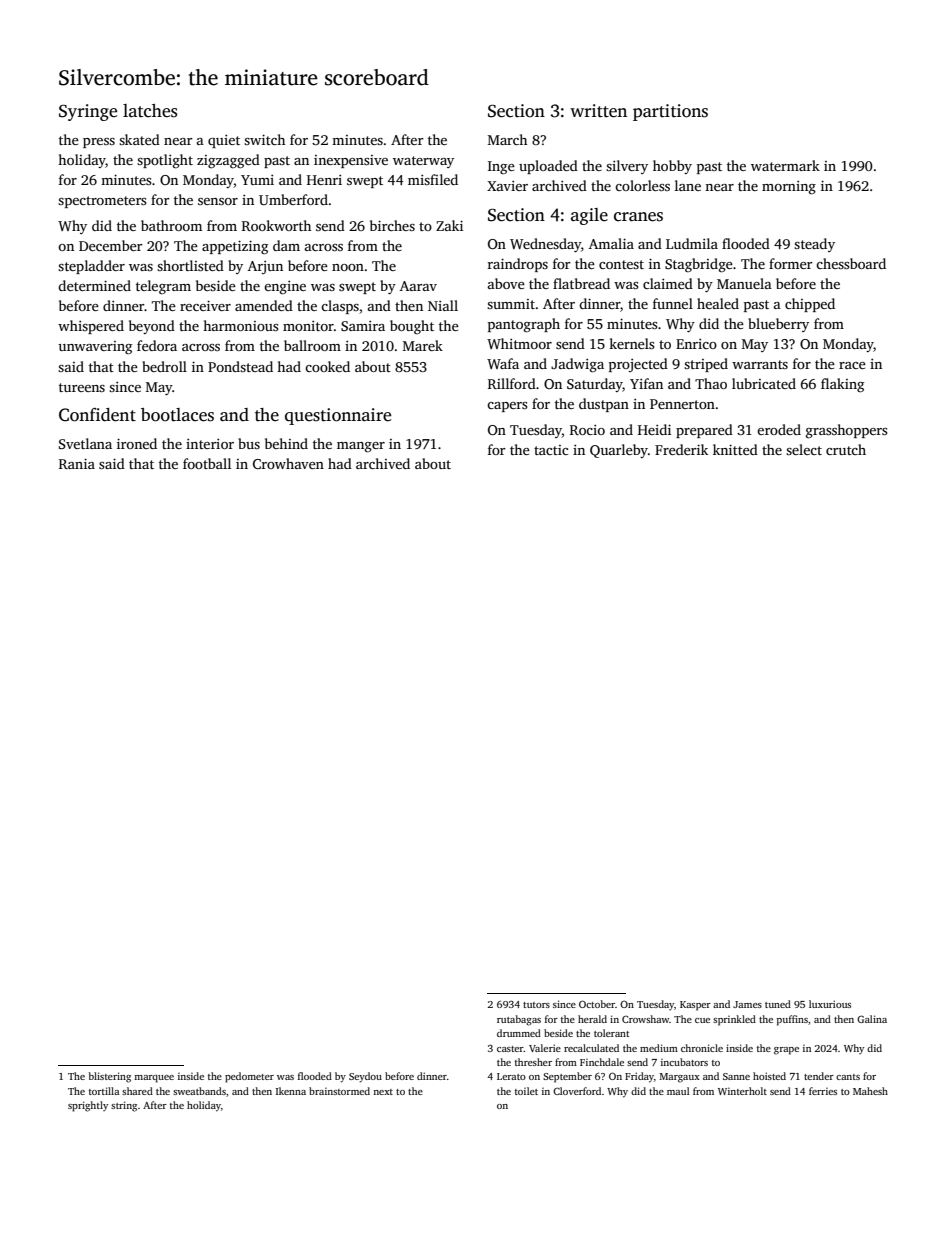  What do you see at coordinates (536, 1005) in the page?
I see `tutors` at bounding box center [536, 1005].
